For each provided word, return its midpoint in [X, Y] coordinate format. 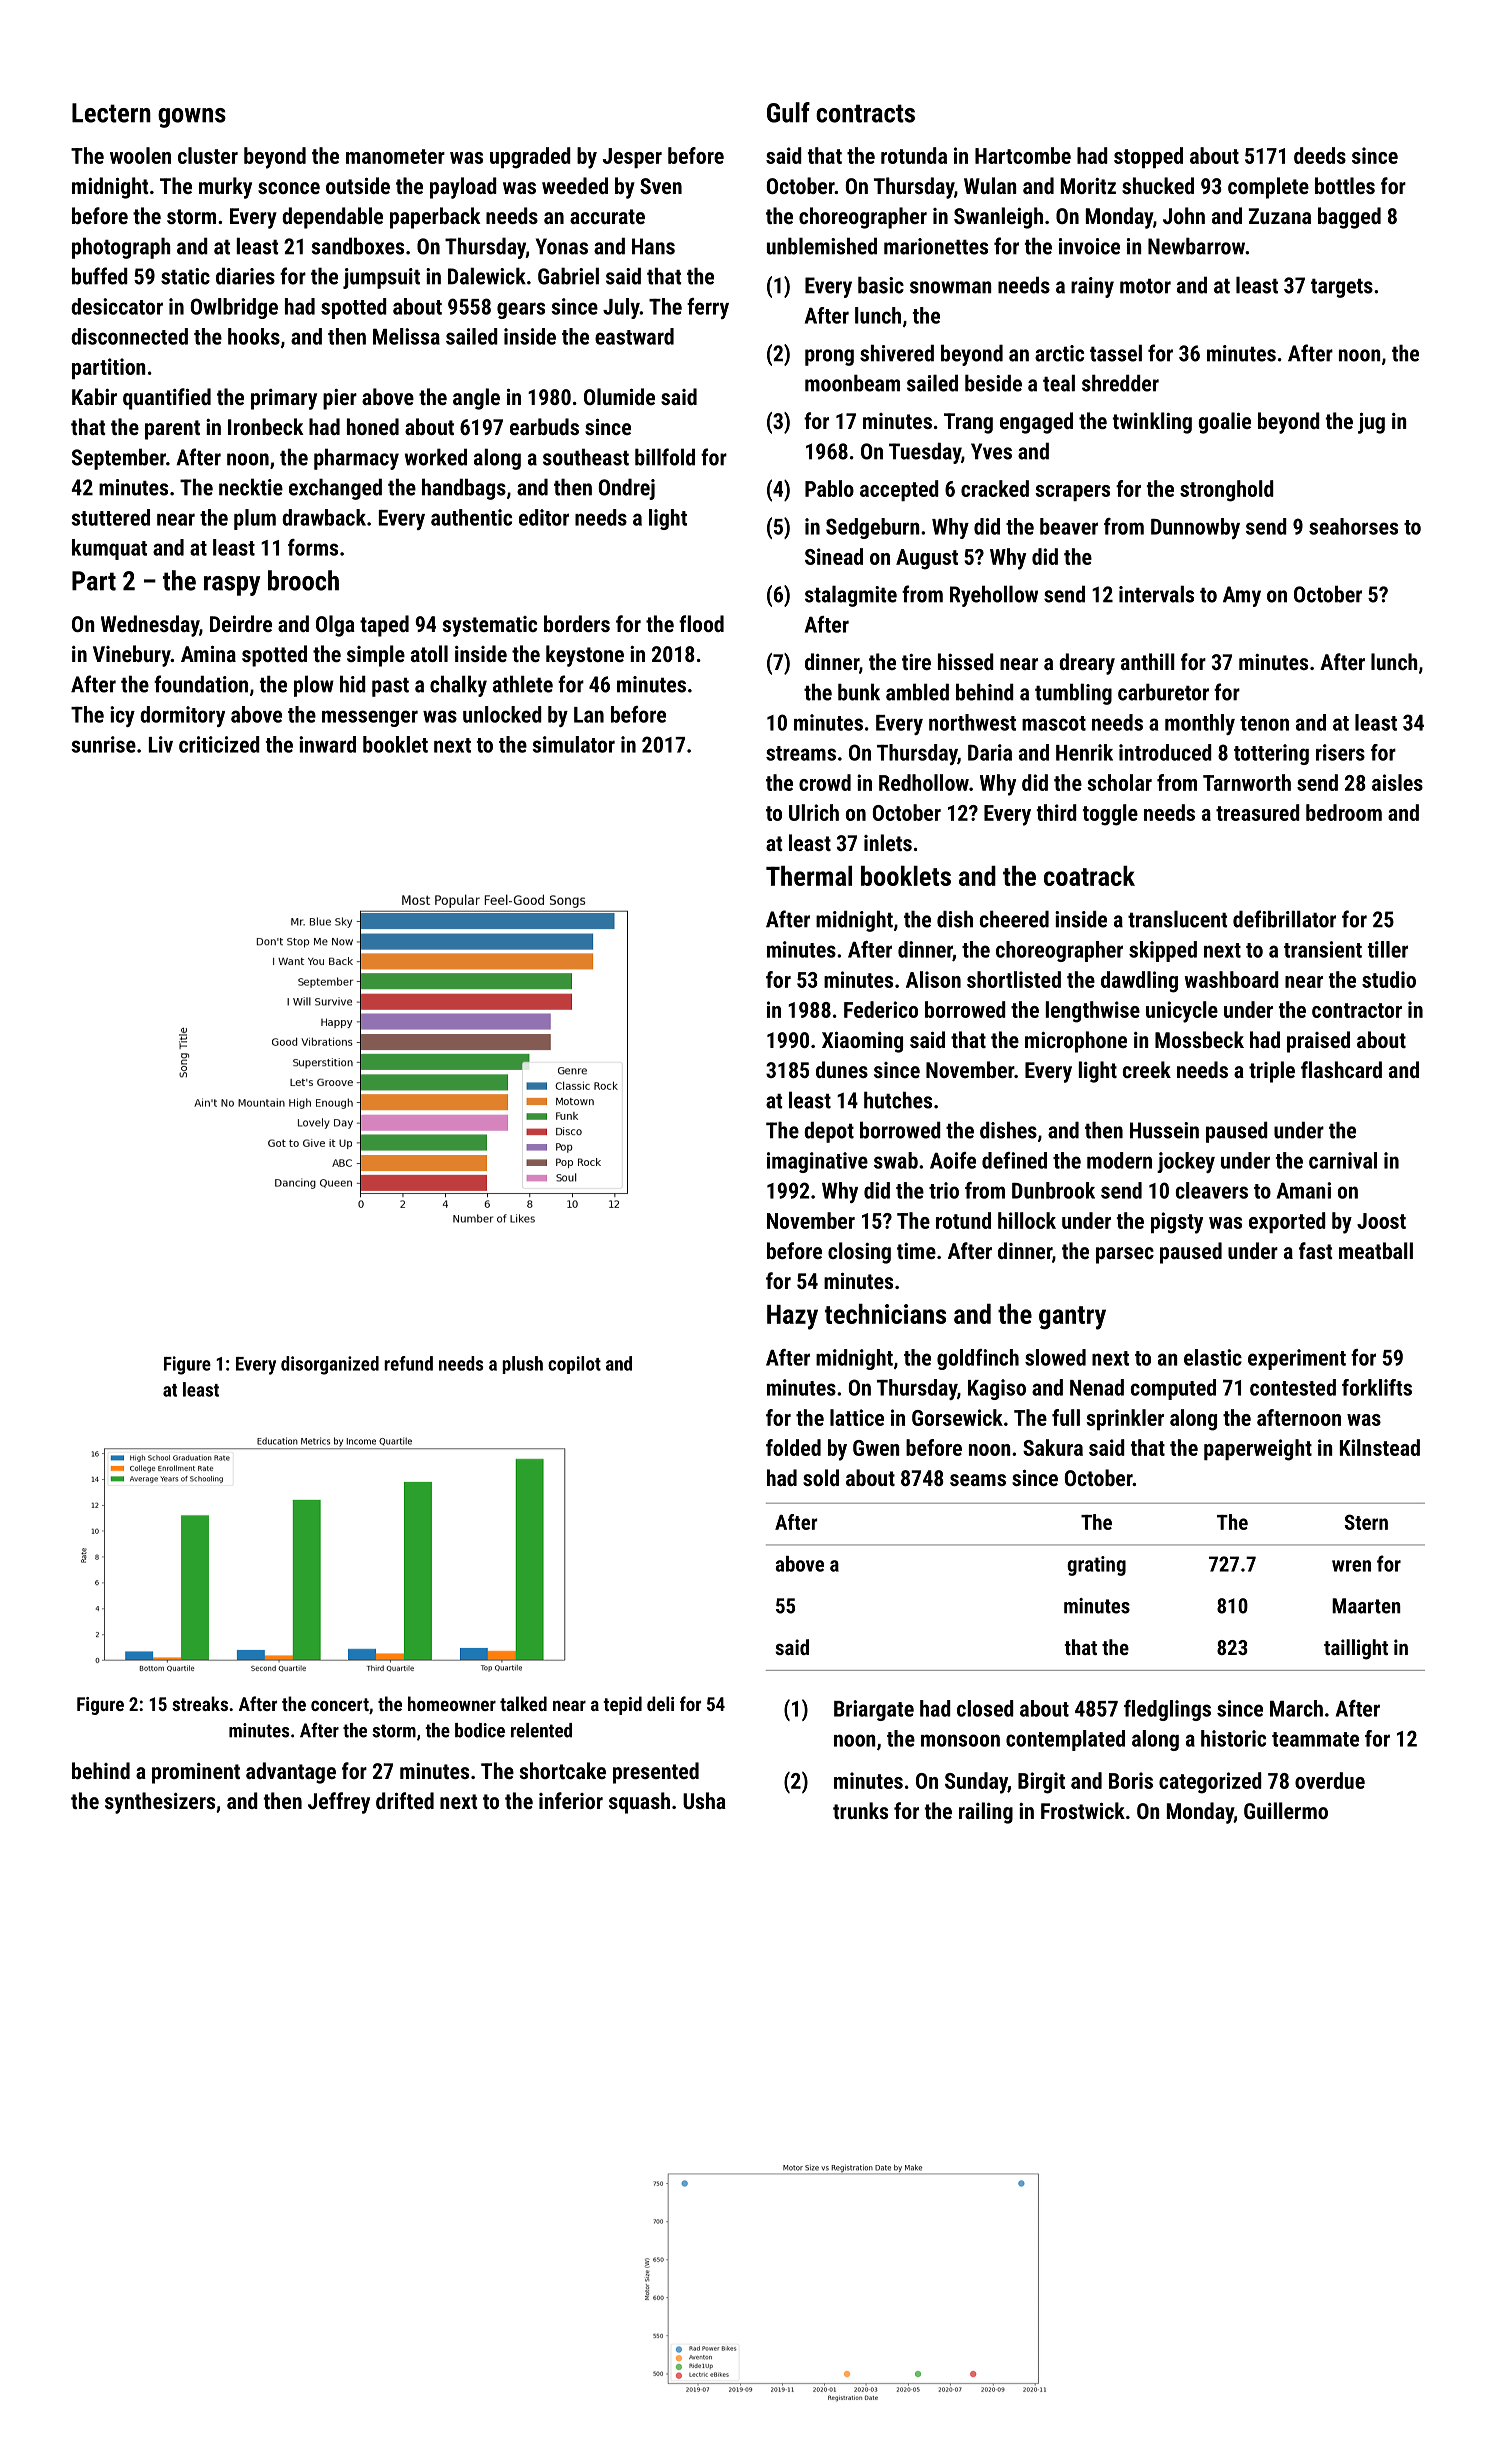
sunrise [103, 744]
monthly [1200, 724]
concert [340, 1704]
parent [172, 430]
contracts [865, 113]
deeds [1320, 155]
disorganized [330, 1365]
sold [821, 1477]
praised [1318, 1042]
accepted [899, 490]
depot [829, 1132]
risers [1340, 752]
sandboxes [358, 246]
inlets [888, 842]
